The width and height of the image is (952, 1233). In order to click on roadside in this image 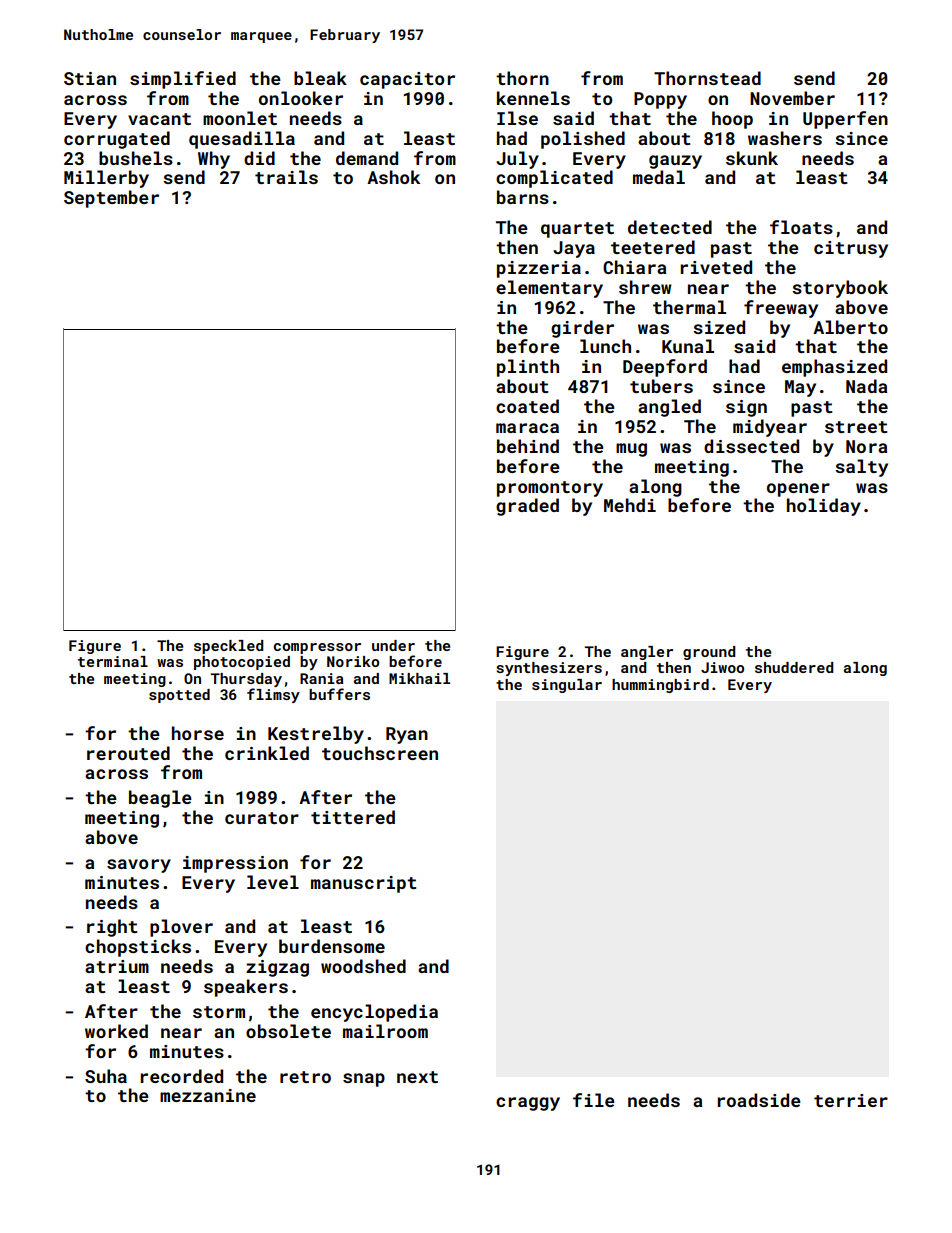, I will do `click(759, 1100)`.
